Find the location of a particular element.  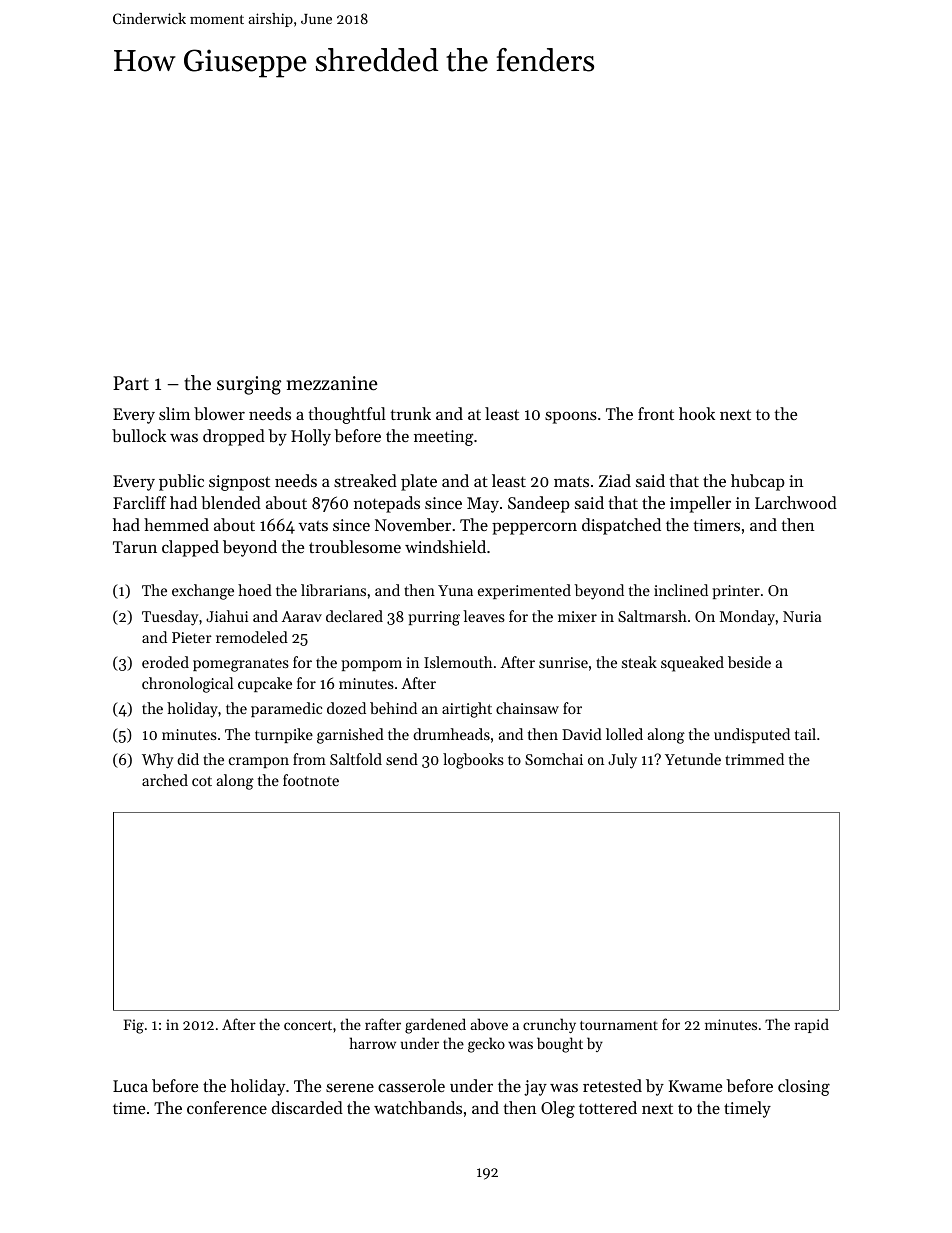

spoons is located at coordinates (571, 417).
